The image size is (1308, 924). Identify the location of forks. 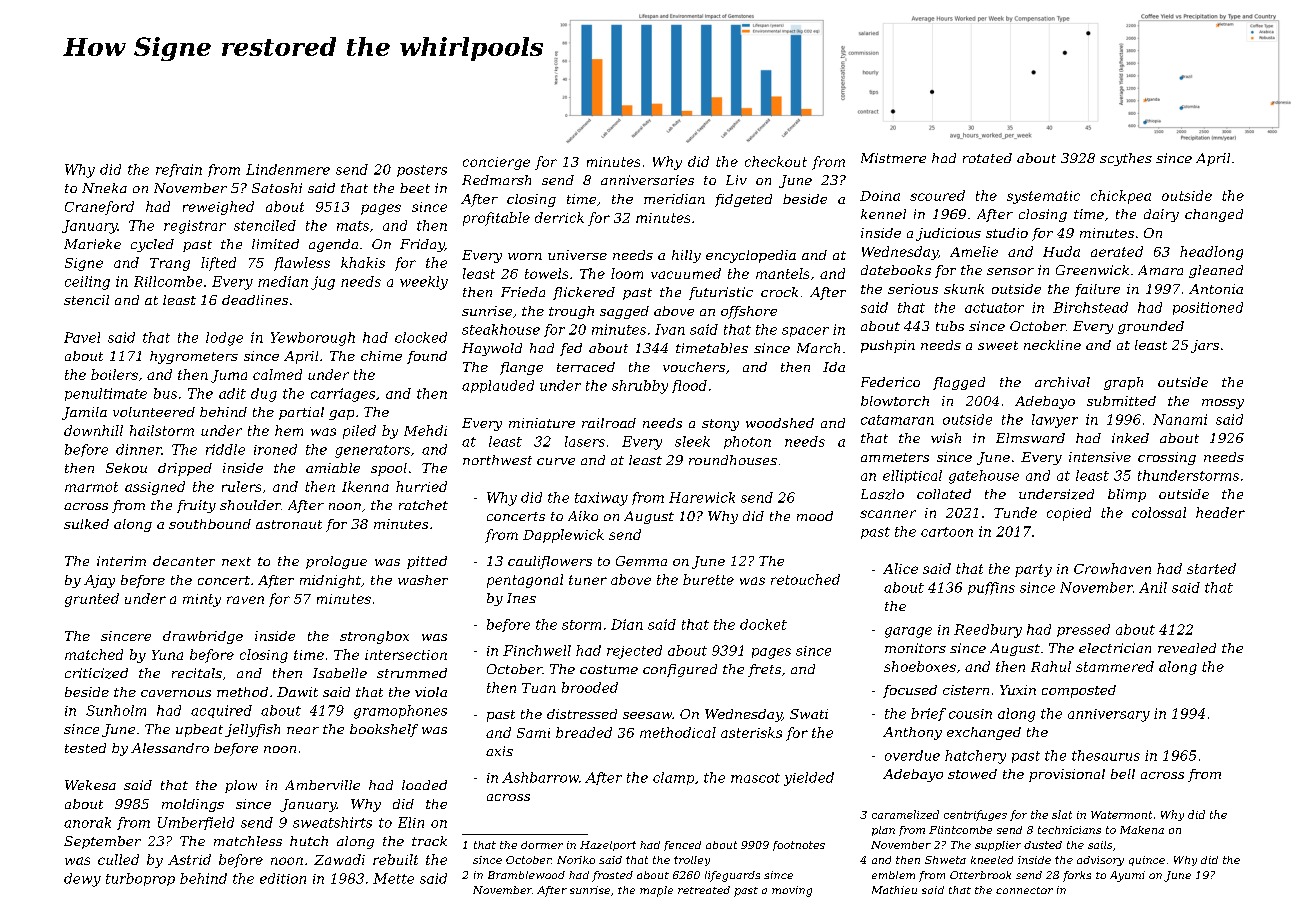
(1077, 876).
